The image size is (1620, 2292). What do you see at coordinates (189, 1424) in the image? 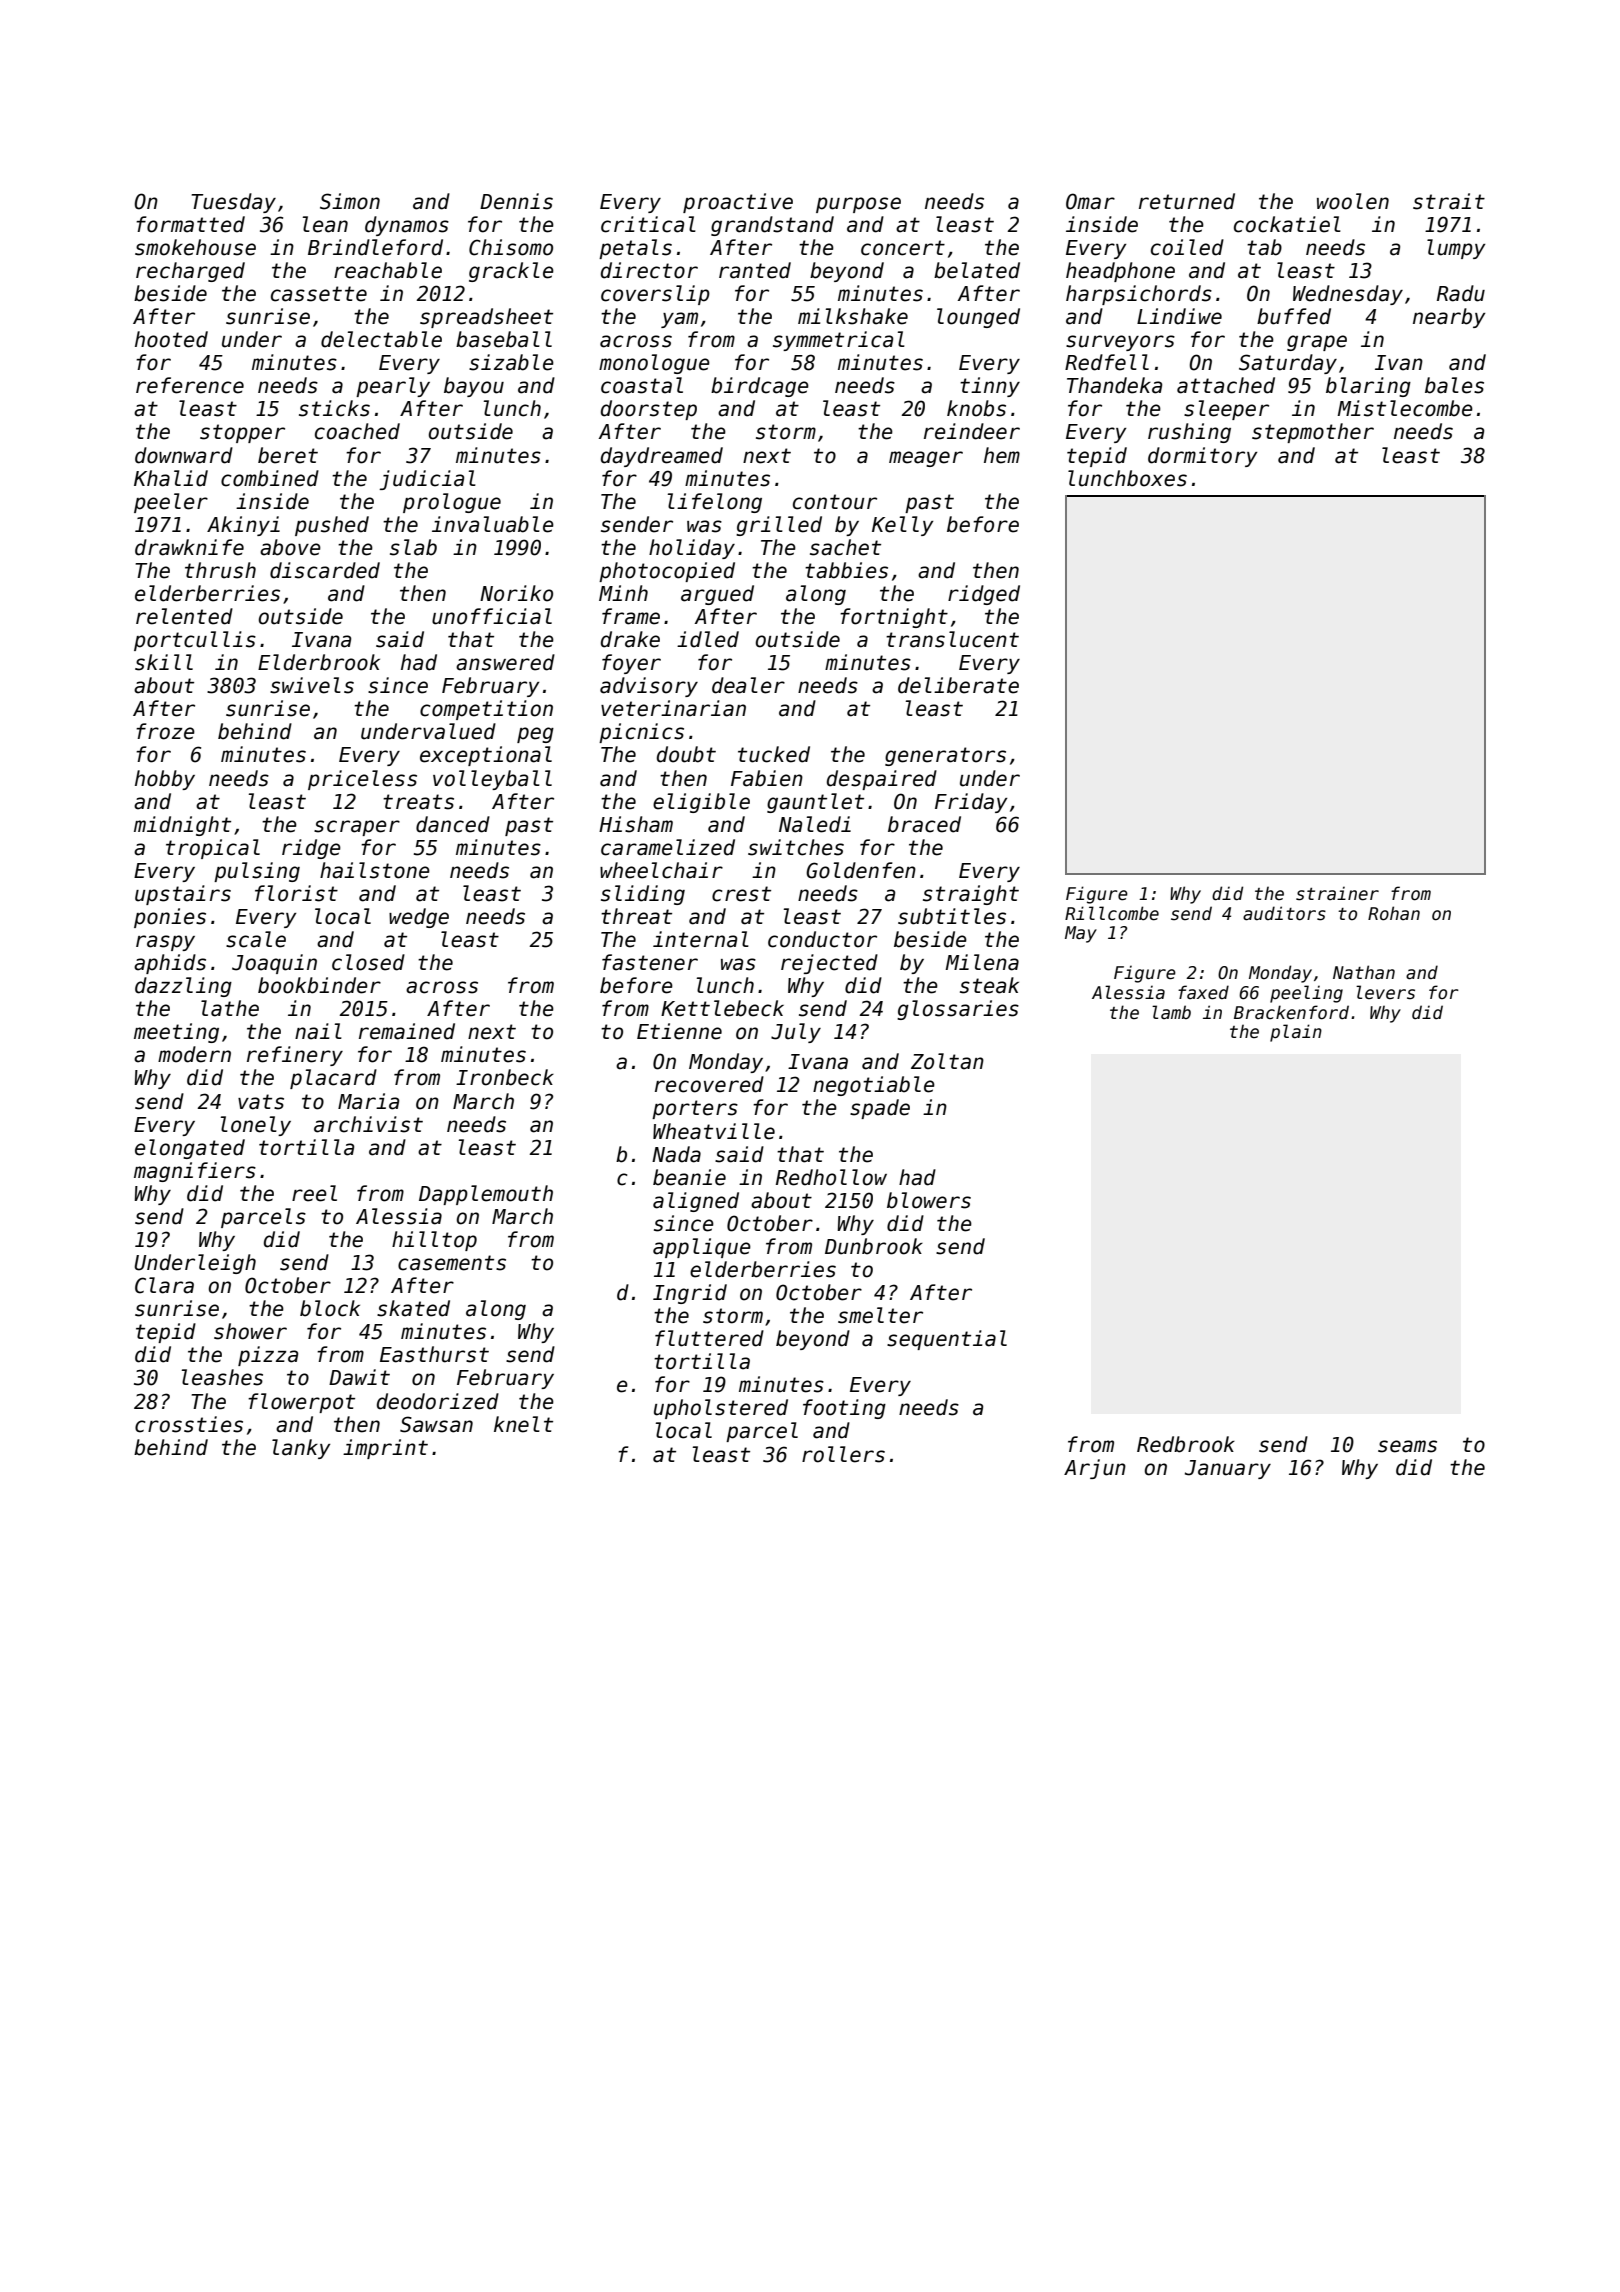
I see `crossties` at bounding box center [189, 1424].
